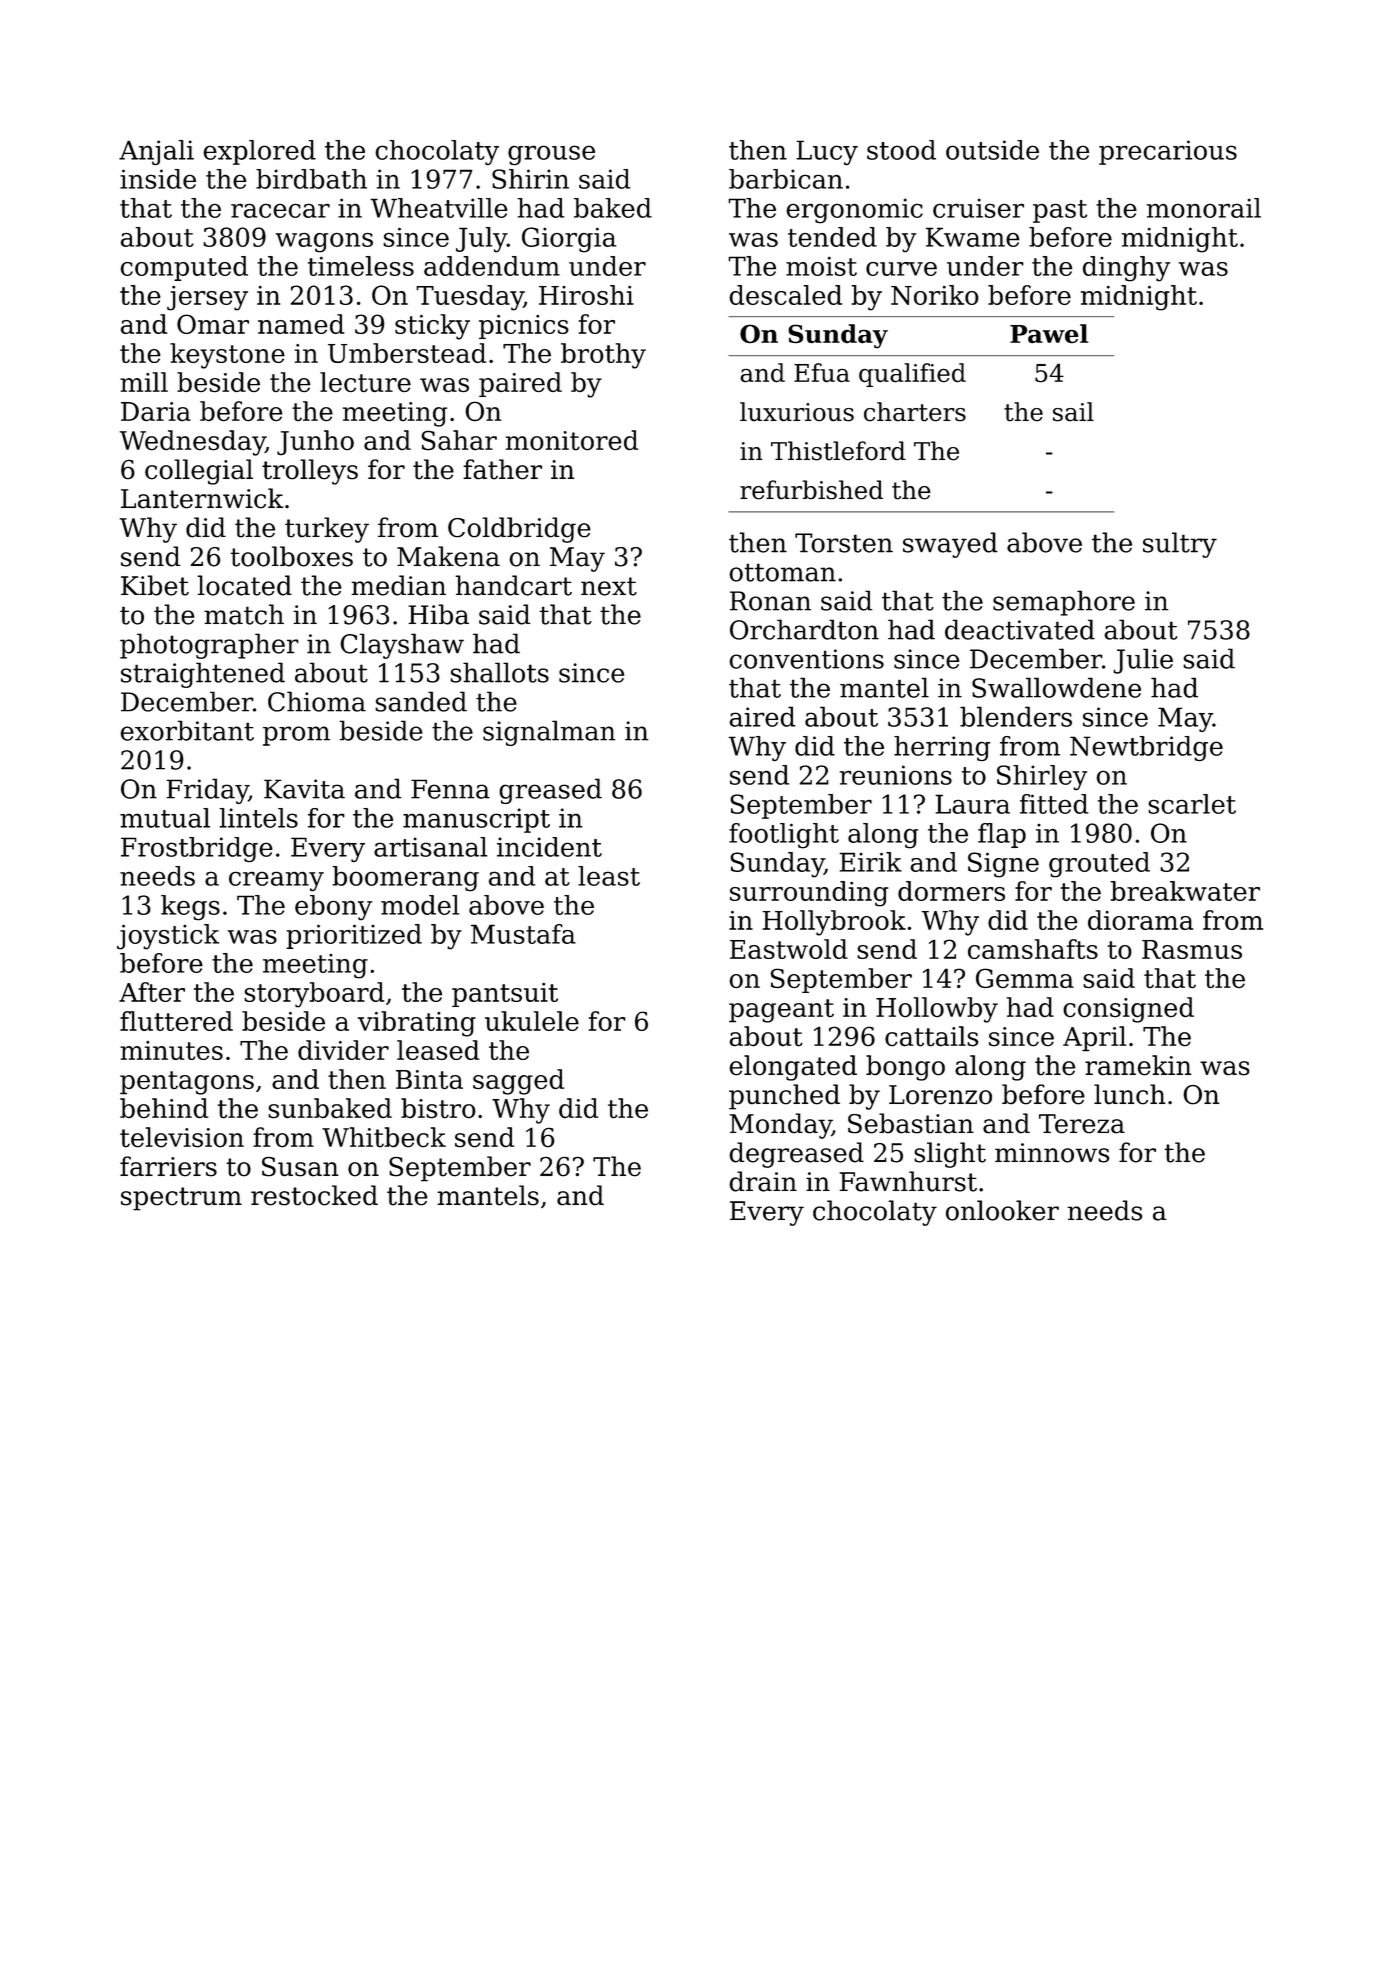  Describe the element at coordinates (398, 585) in the screenshot. I see `median` at that location.
